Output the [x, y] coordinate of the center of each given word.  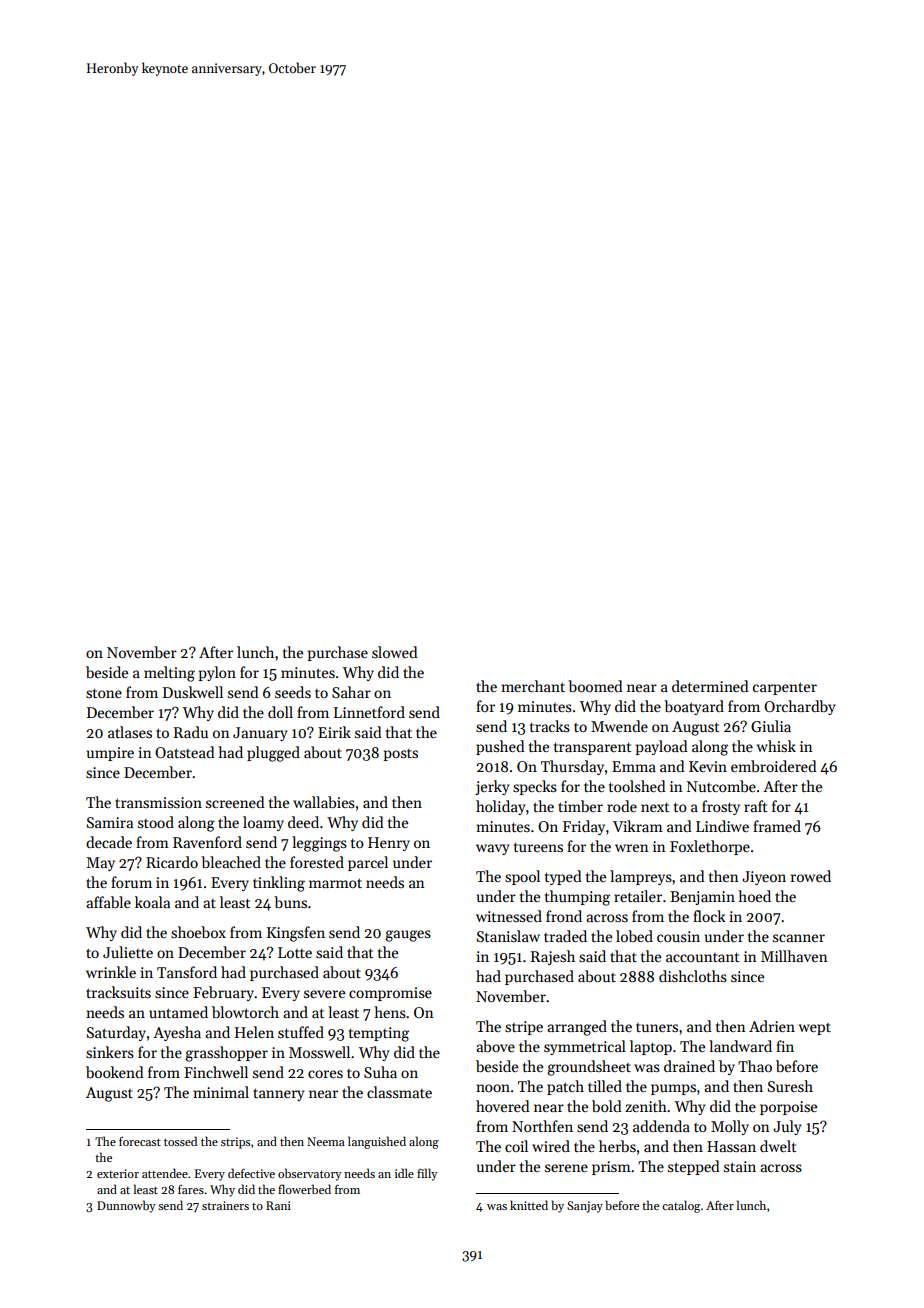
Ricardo [172, 862]
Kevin [708, 766]
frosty [721, 807]
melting [169, 674]
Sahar [351, 692]
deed [303, 822]
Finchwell [216, 1072]
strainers [225, 1205]
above [495, 1046]
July [787, 1127]
